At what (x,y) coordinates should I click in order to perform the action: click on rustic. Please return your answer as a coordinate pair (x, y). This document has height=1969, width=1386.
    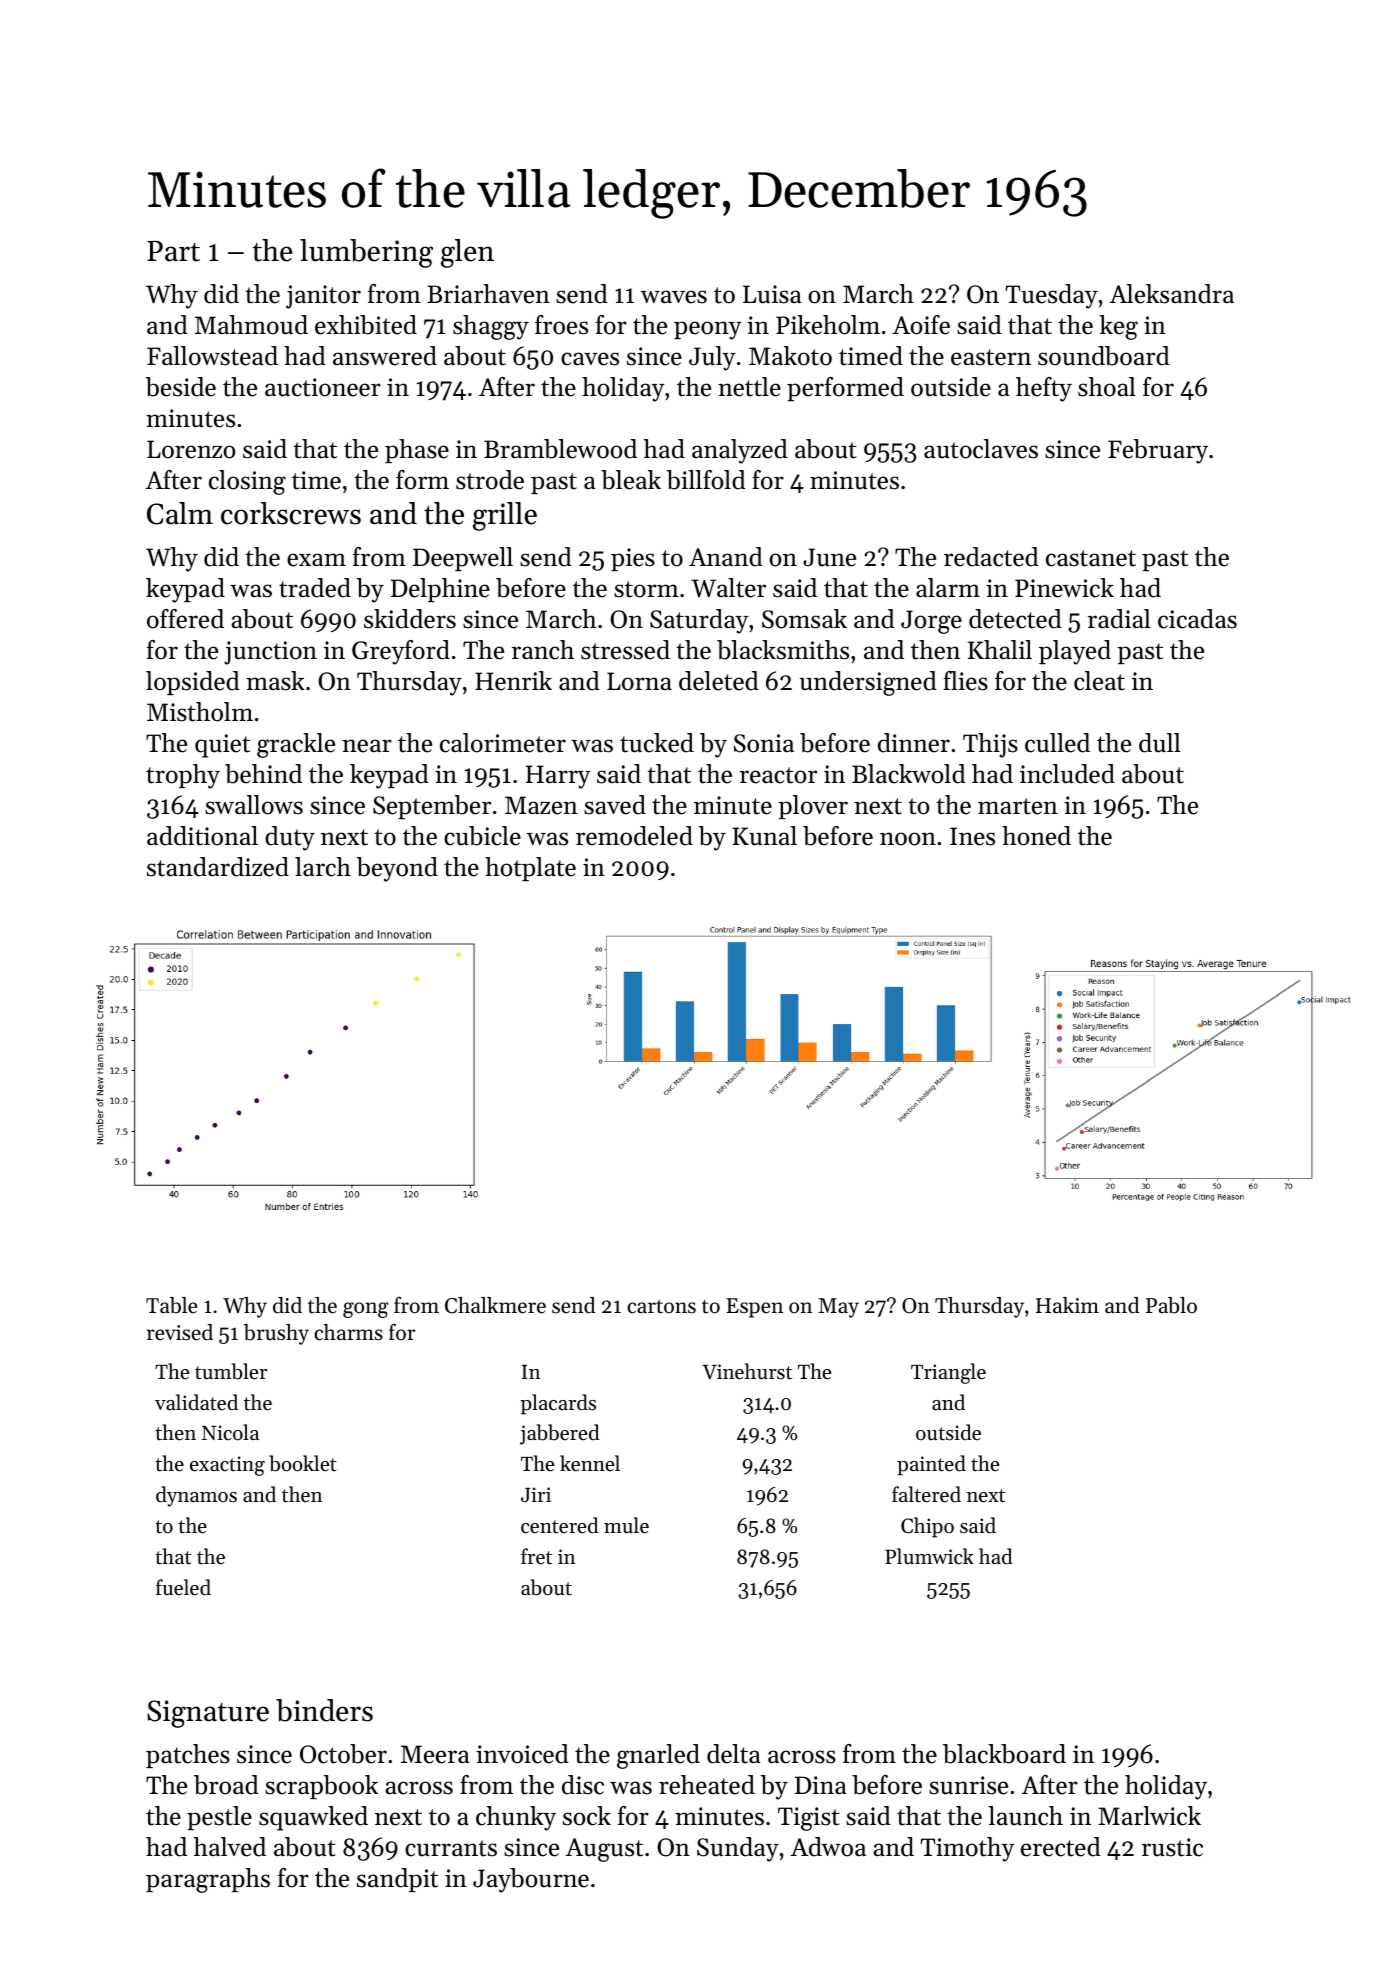
    Looking at the image, I should click on (1172, 1847).
